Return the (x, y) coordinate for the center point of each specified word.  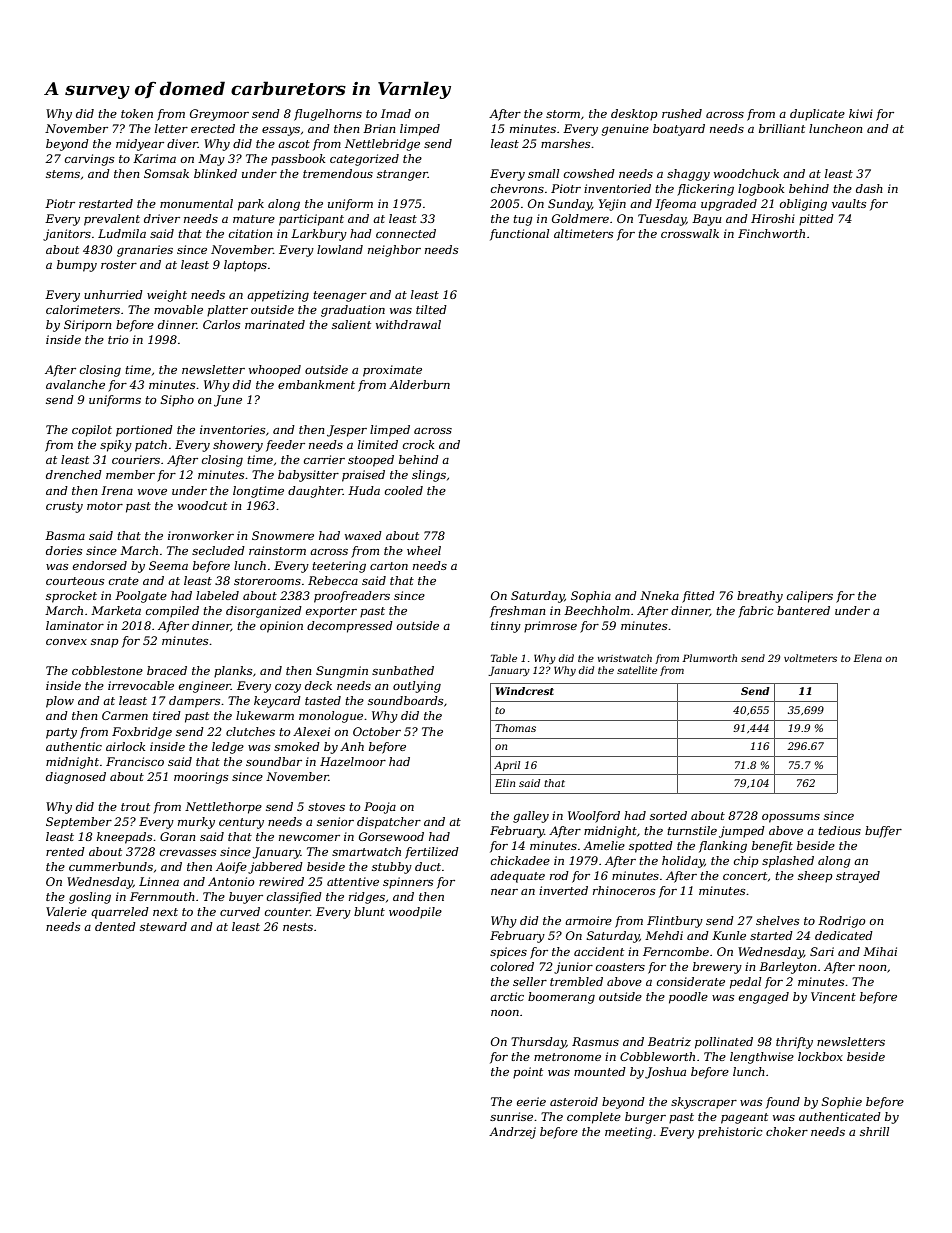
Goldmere (580, 218)
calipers (810, 597)
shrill (874, 1131)
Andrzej (512, 1133)
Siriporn (87, 326)
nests (298, 927)
